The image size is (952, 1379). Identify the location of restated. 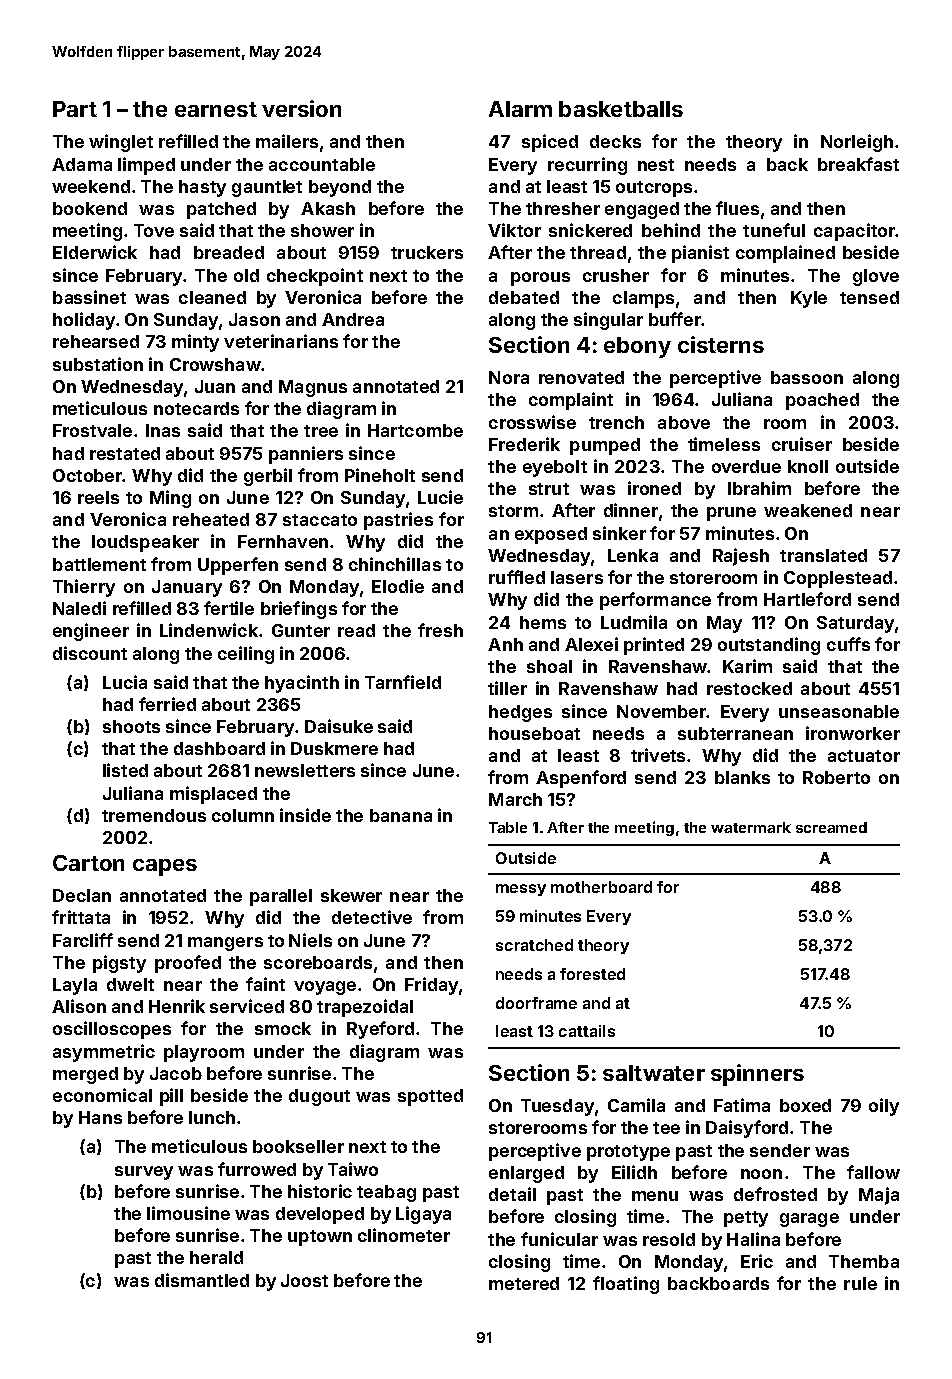
(125, 453).
